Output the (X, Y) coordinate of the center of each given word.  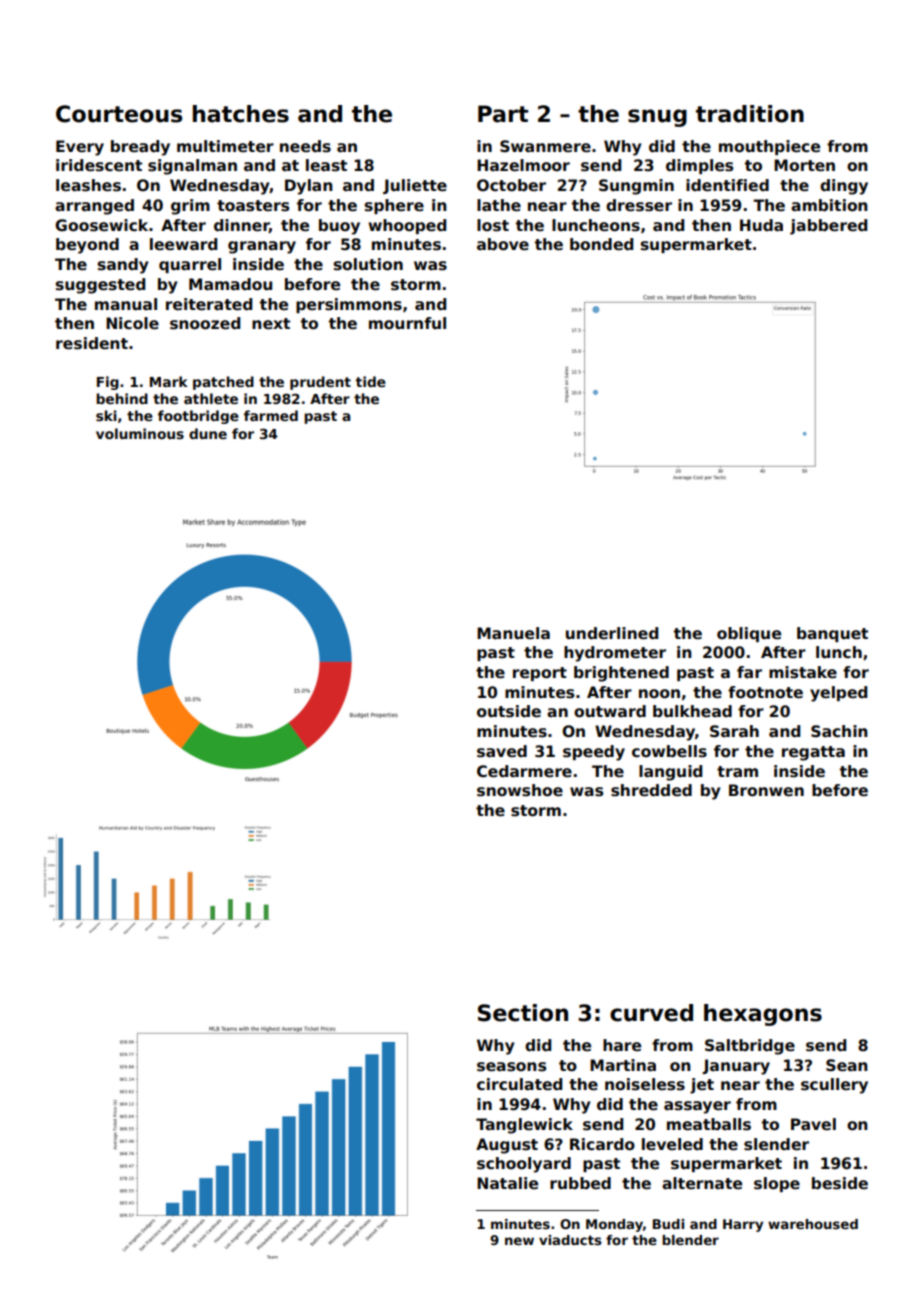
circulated (519, 1084)
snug (657, 118)
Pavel (813, 1124)
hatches (241, 114)
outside (509, 711)
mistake (803, 672)
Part (503, 114)
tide (371, 381)
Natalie (507, 1183)
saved (502, 751)
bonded (601, 244)
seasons (511, 1067)
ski (106, 415)
